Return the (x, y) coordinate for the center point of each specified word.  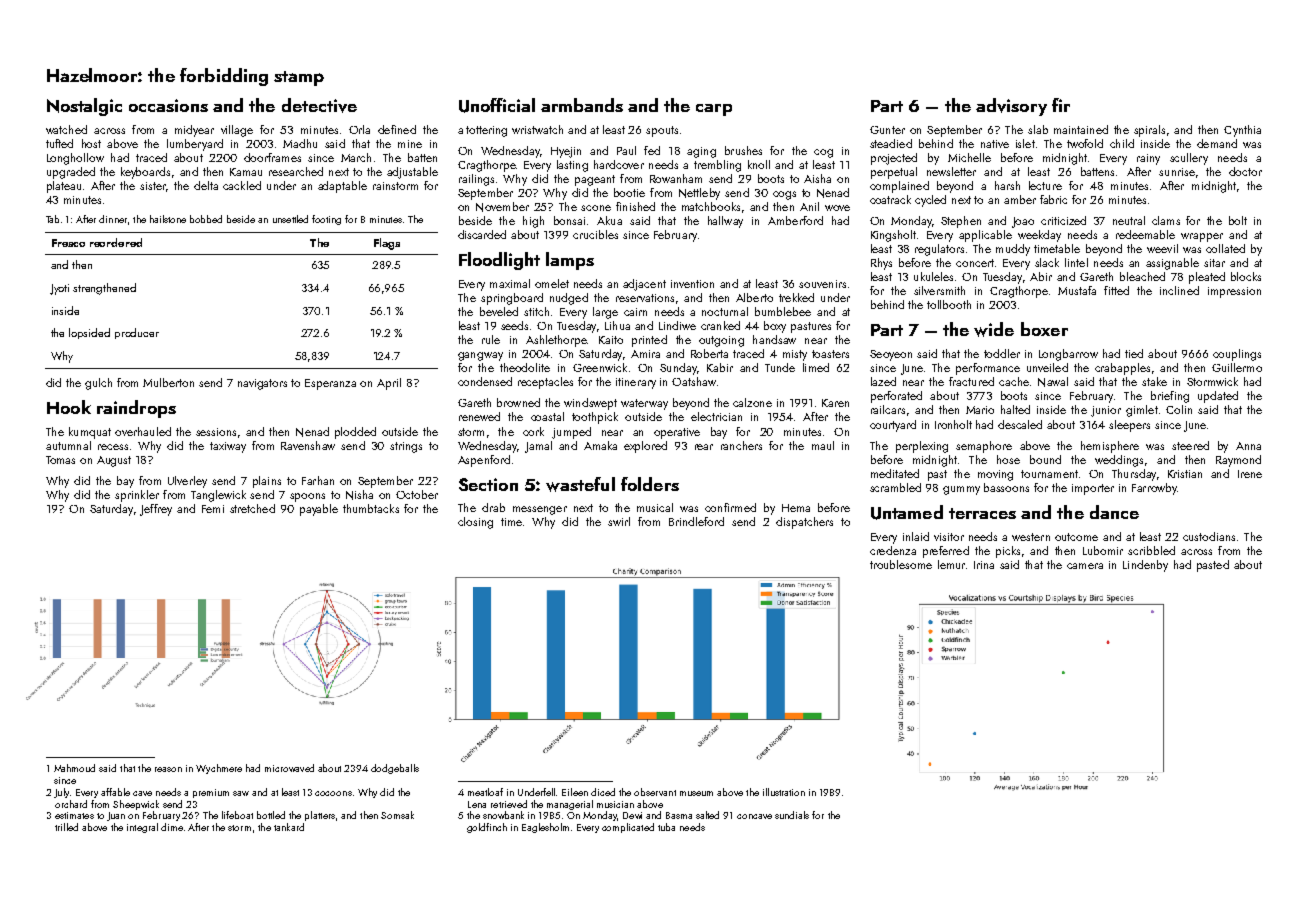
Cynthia (1242, 131)
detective (319, 105)
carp (714, 110)
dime (172, 827)
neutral (1129, 220)
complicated (628, 828)
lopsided (89, 333)
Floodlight (499, 261)
